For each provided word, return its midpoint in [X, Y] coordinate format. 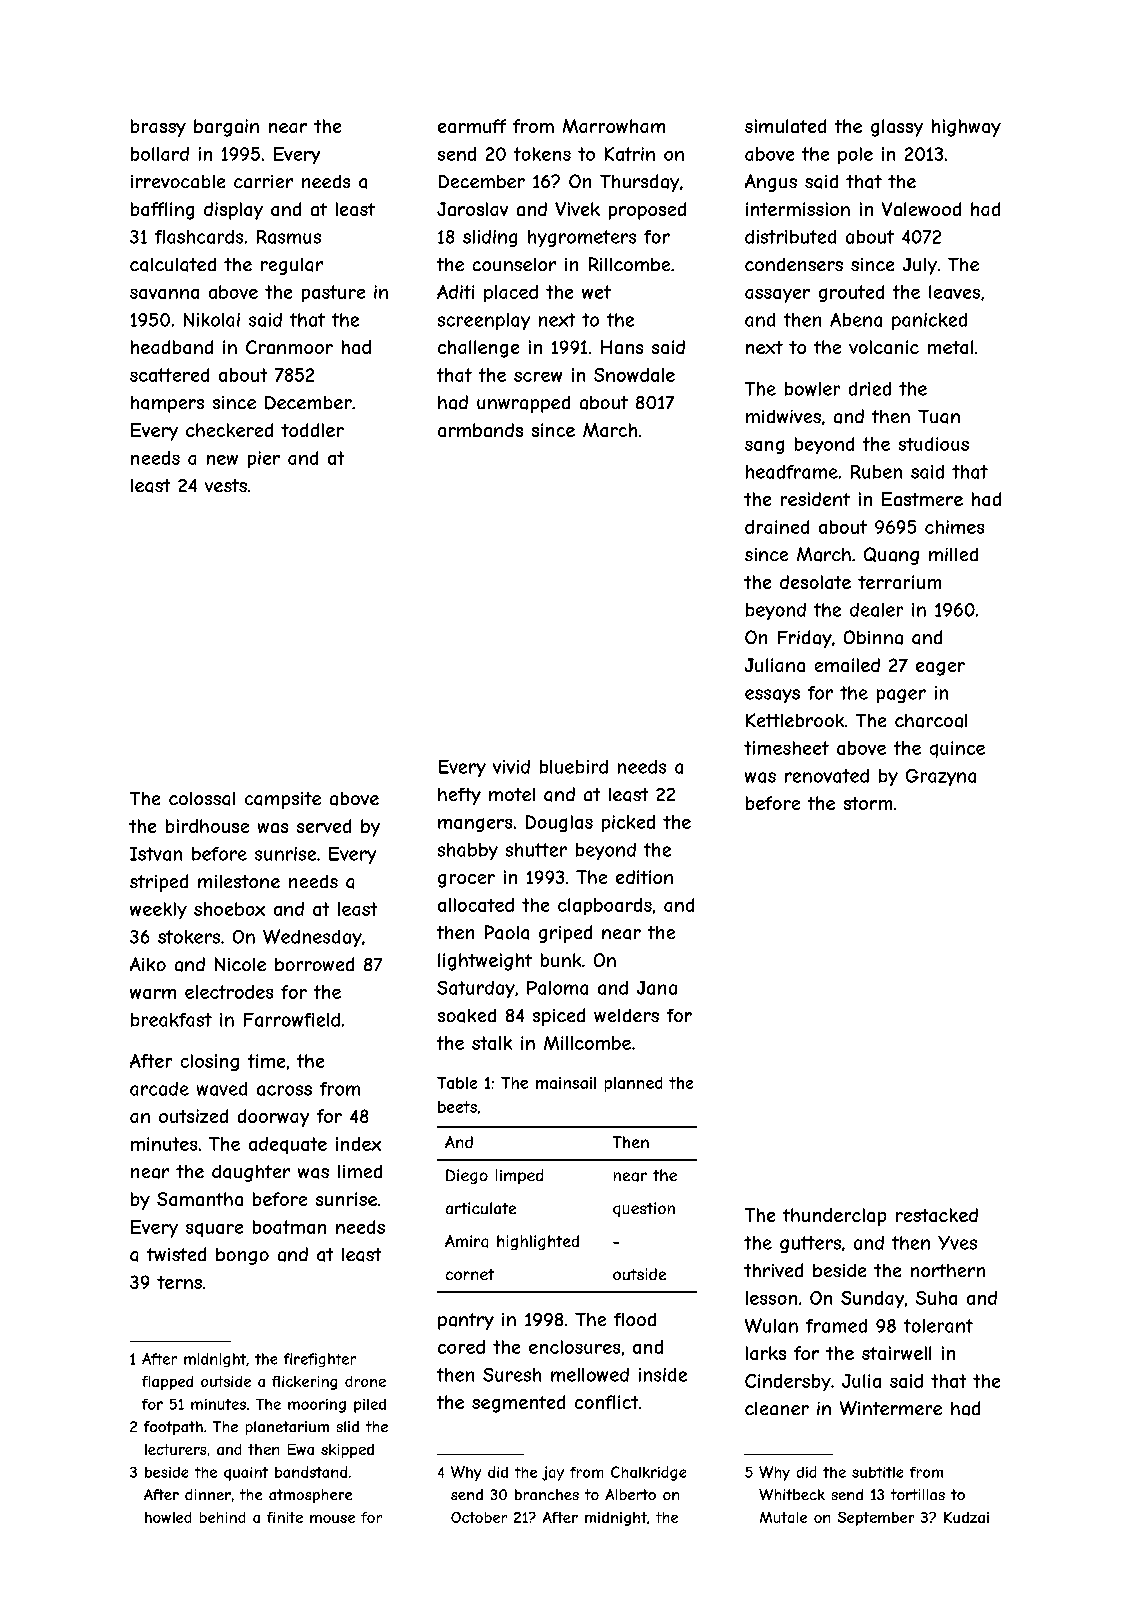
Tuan [939, 417]
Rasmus [289, 237]
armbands [480, 430]
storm [868, 803]
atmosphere [310, 1496]
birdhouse [207, 826]
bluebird [574, 767]
